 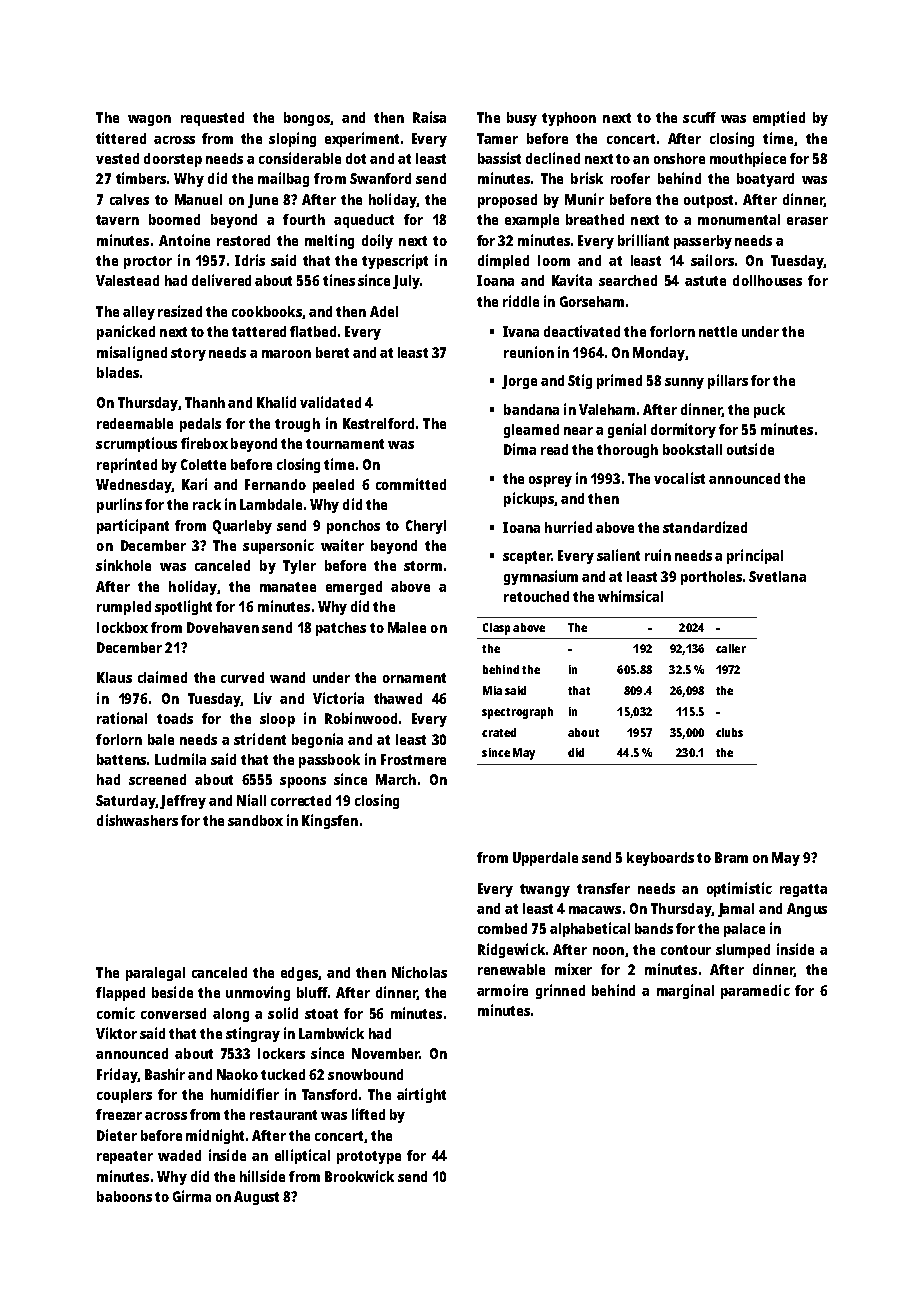 I want to click on clubs, so click(x=729, y=732).
